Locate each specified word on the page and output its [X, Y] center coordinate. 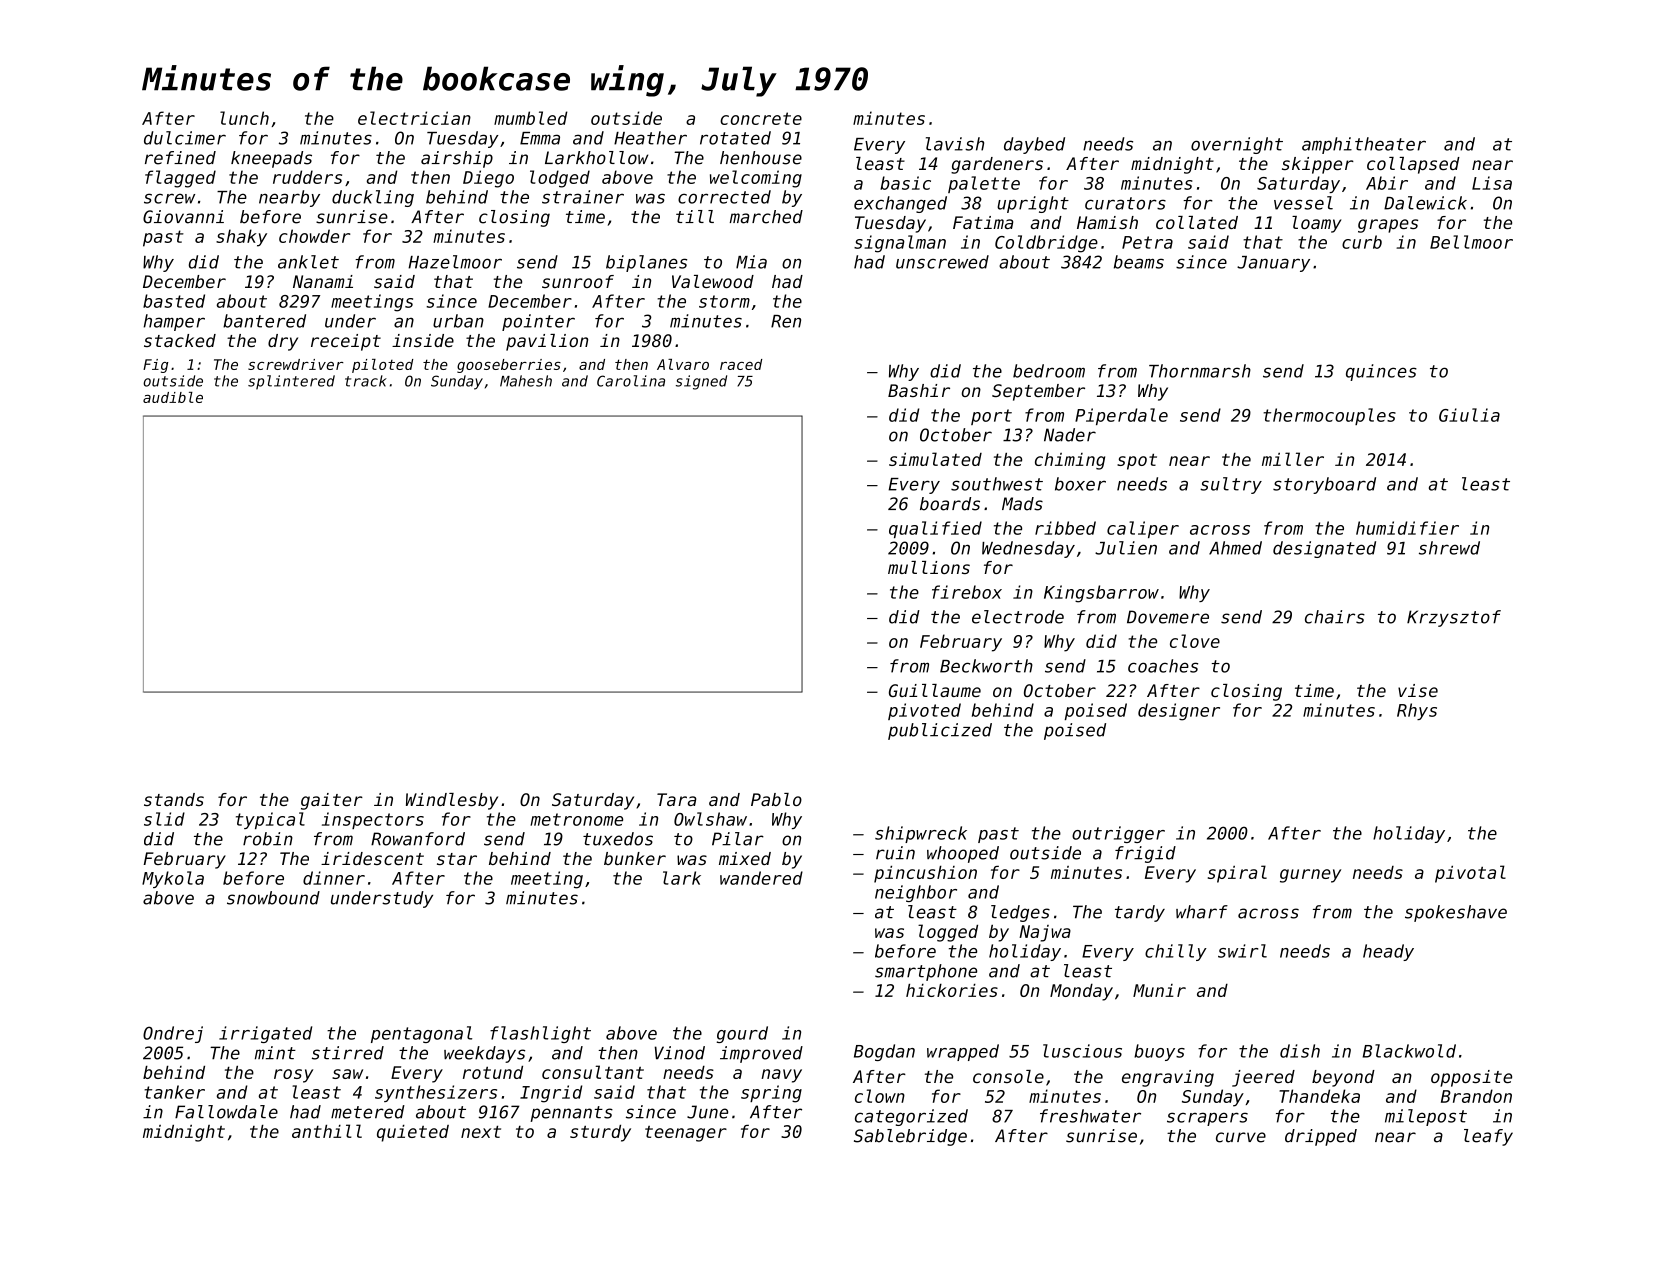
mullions [929, 567]
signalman [900, 244]
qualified [935, 529]
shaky [241, 238]
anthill [327, 1131]
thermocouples [1329, 416]
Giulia [1469, 415]
